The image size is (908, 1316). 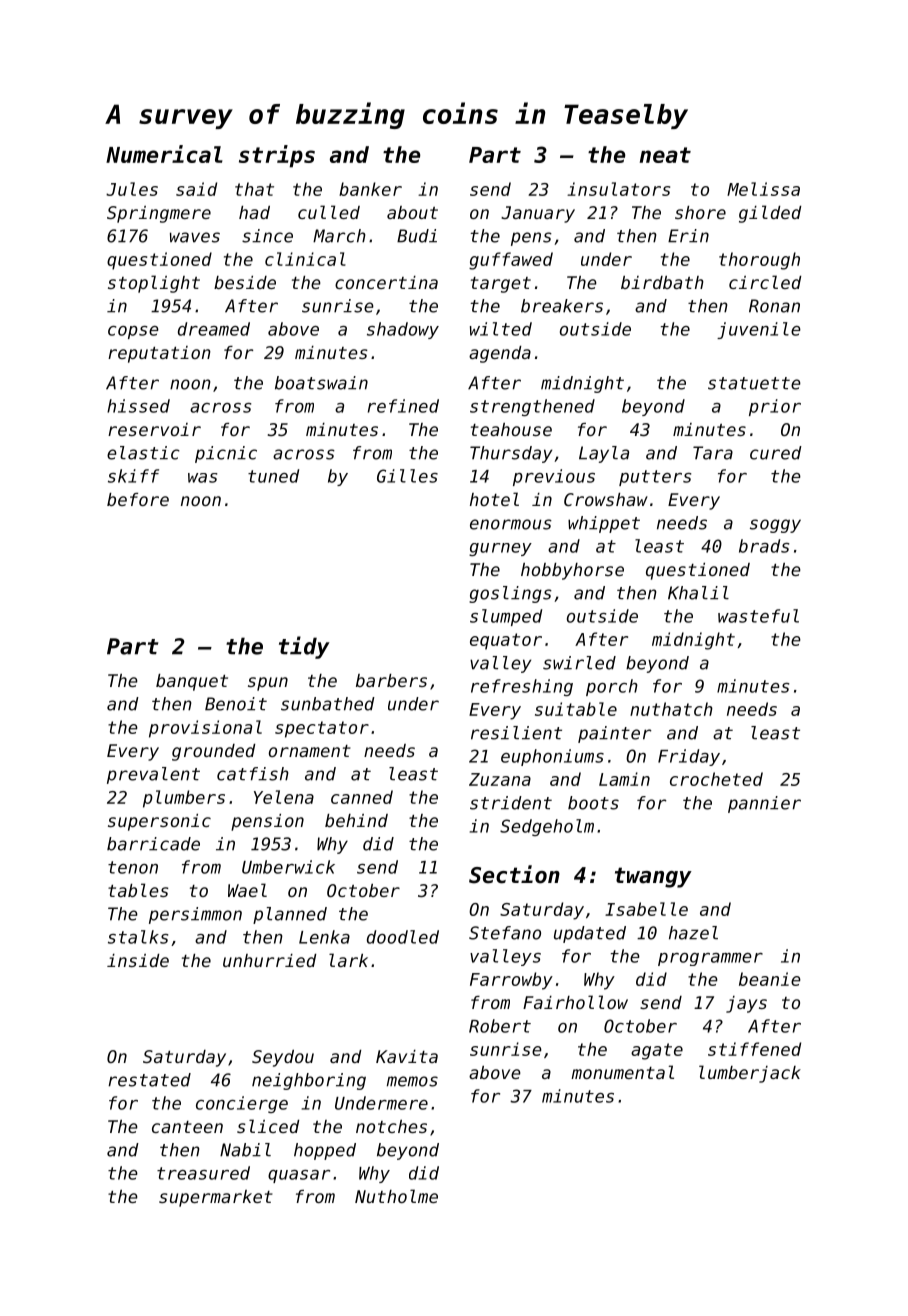 What do you see at coordinates (403, 937) in the screenshot?
I see `doodled` at bounding box center [403, 937].
